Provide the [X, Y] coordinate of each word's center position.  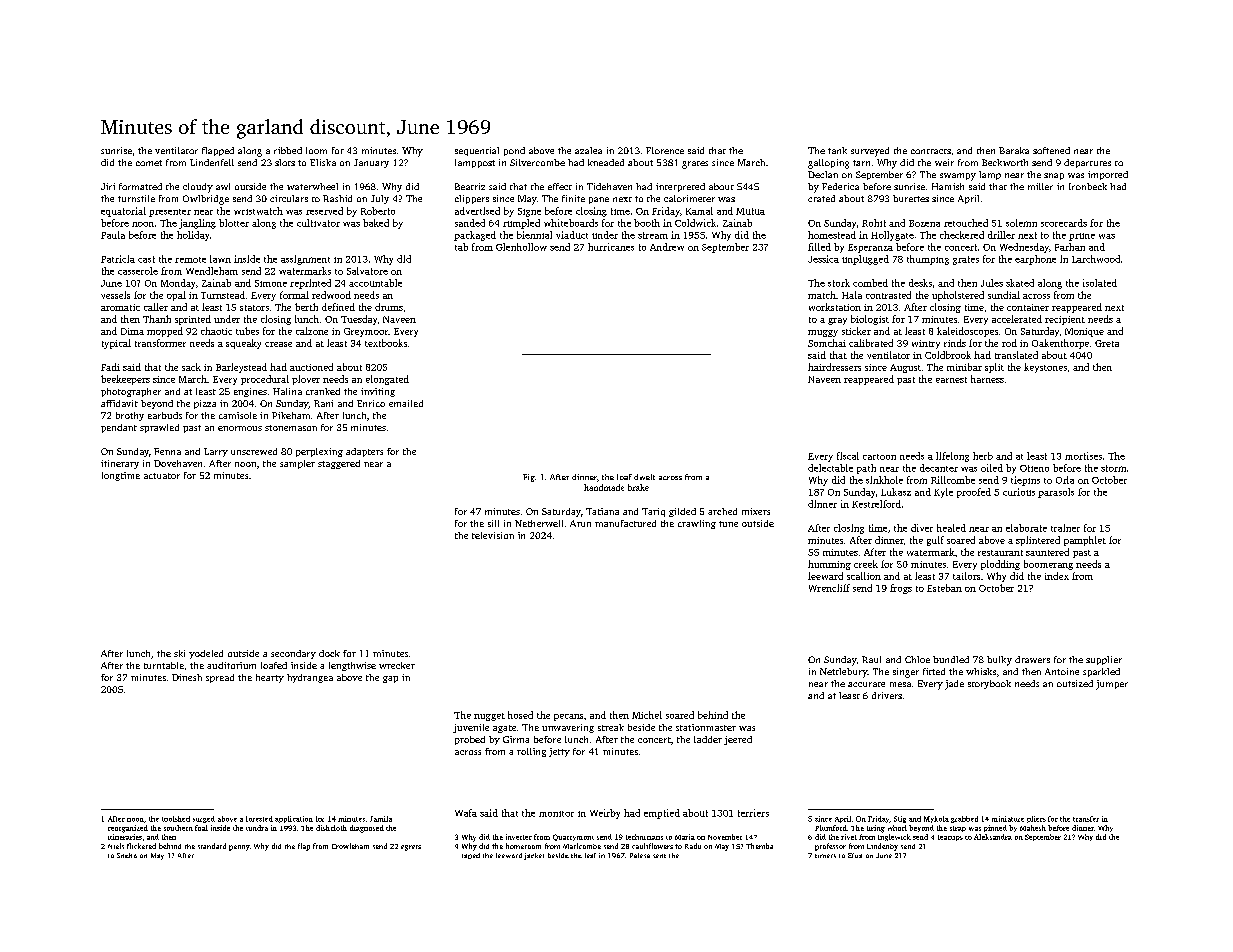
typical [116, 344]
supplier [1104, 660]
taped [471, 856]
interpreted [680, 187]
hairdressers [834, 367]
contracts [931, 151]
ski [179, 653]
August [905, 368]
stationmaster [706, 727]
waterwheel [312, 186]
